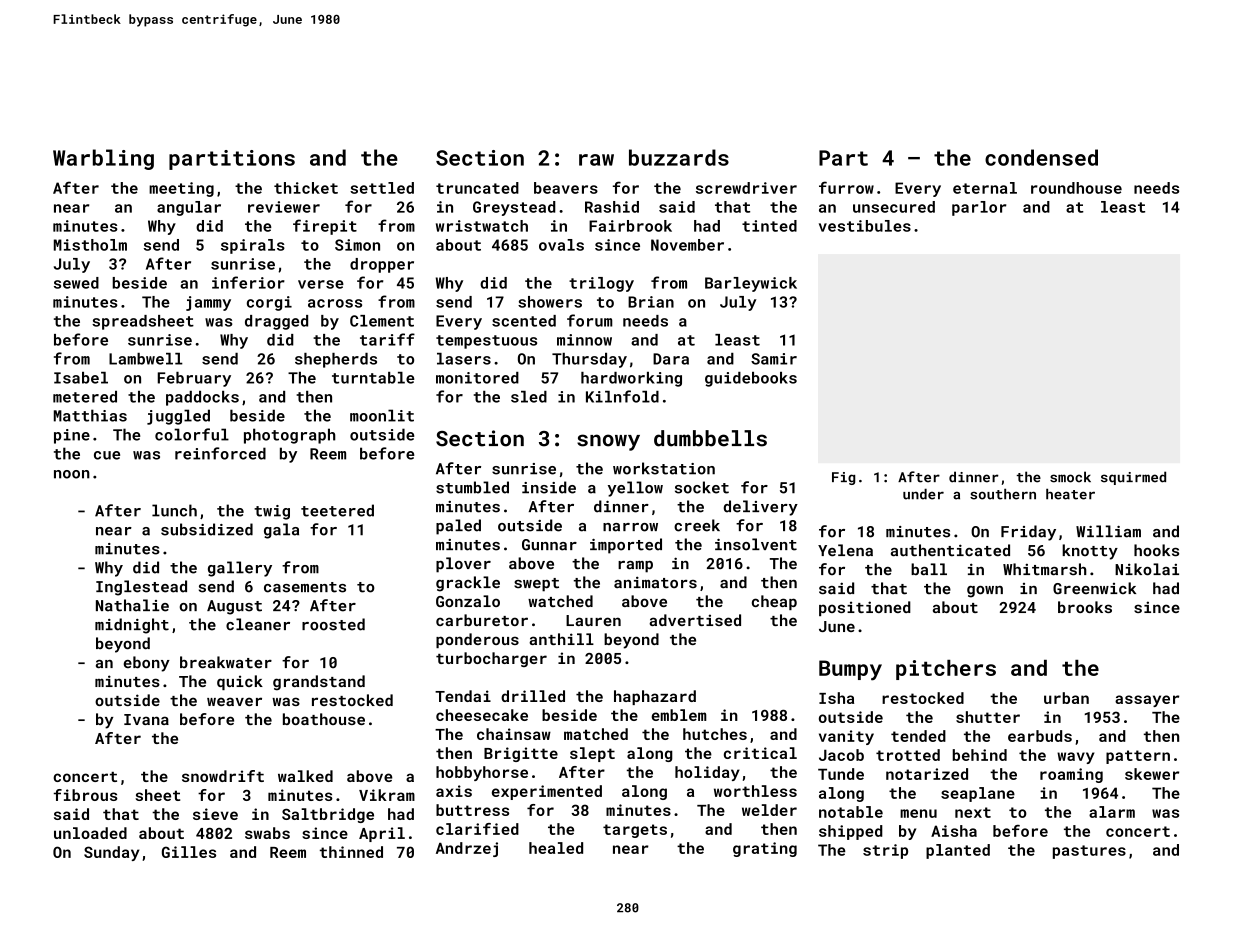  I want to click on Simon, so click(357, 245).
